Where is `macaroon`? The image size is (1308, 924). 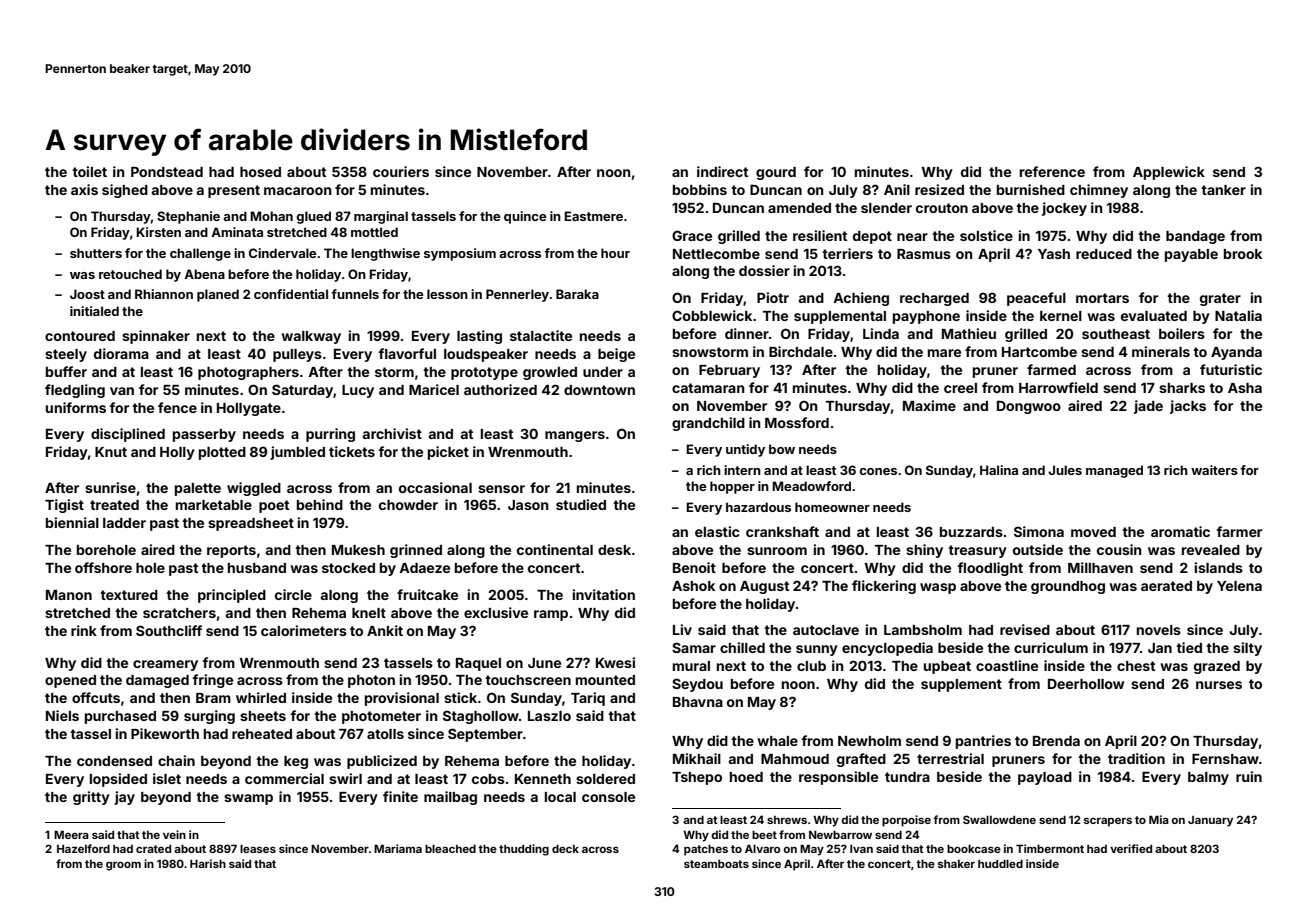
macaroon is located at coordinates (298, 191).
